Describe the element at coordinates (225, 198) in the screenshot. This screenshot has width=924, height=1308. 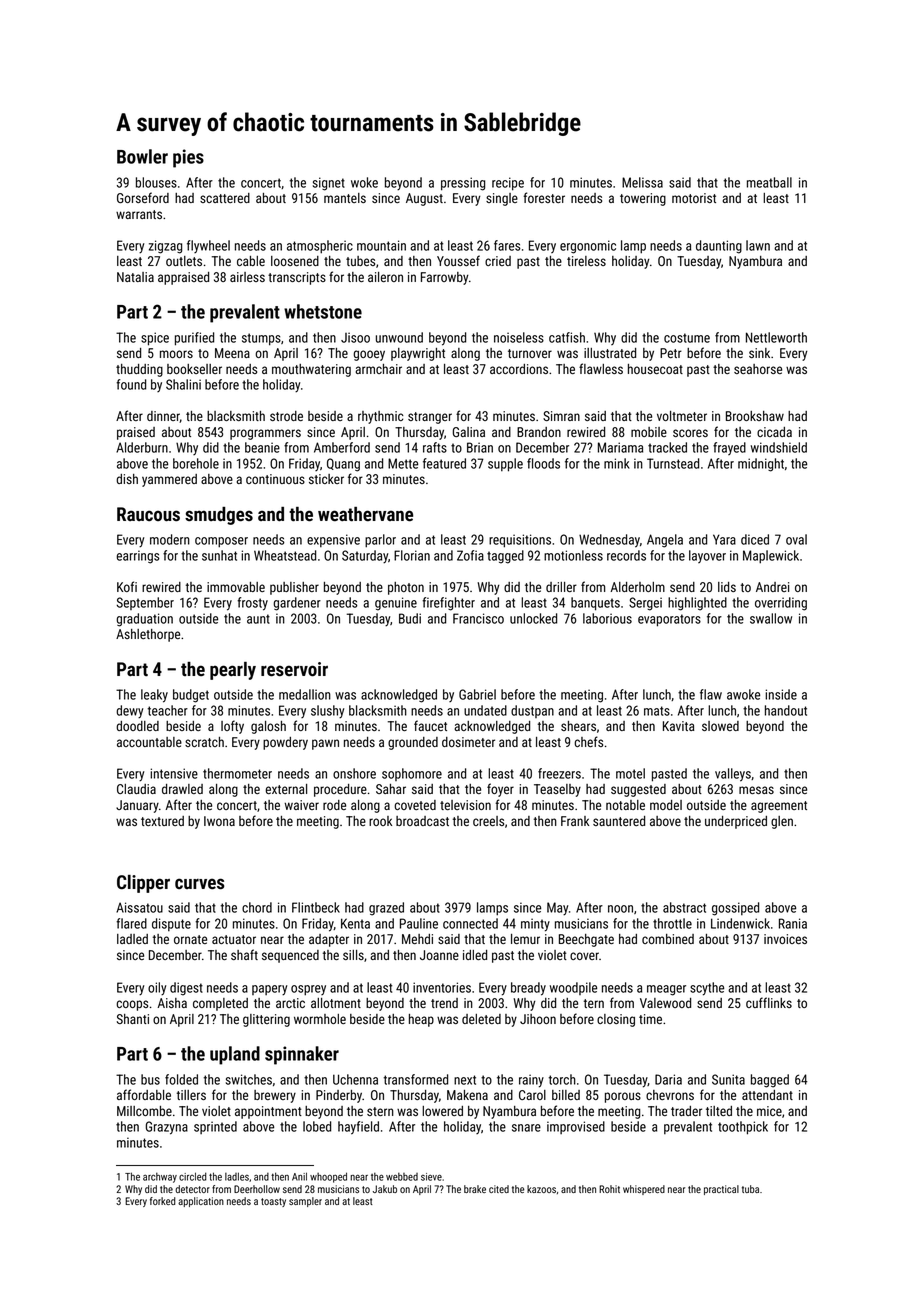
I see `scattered` at that location.
